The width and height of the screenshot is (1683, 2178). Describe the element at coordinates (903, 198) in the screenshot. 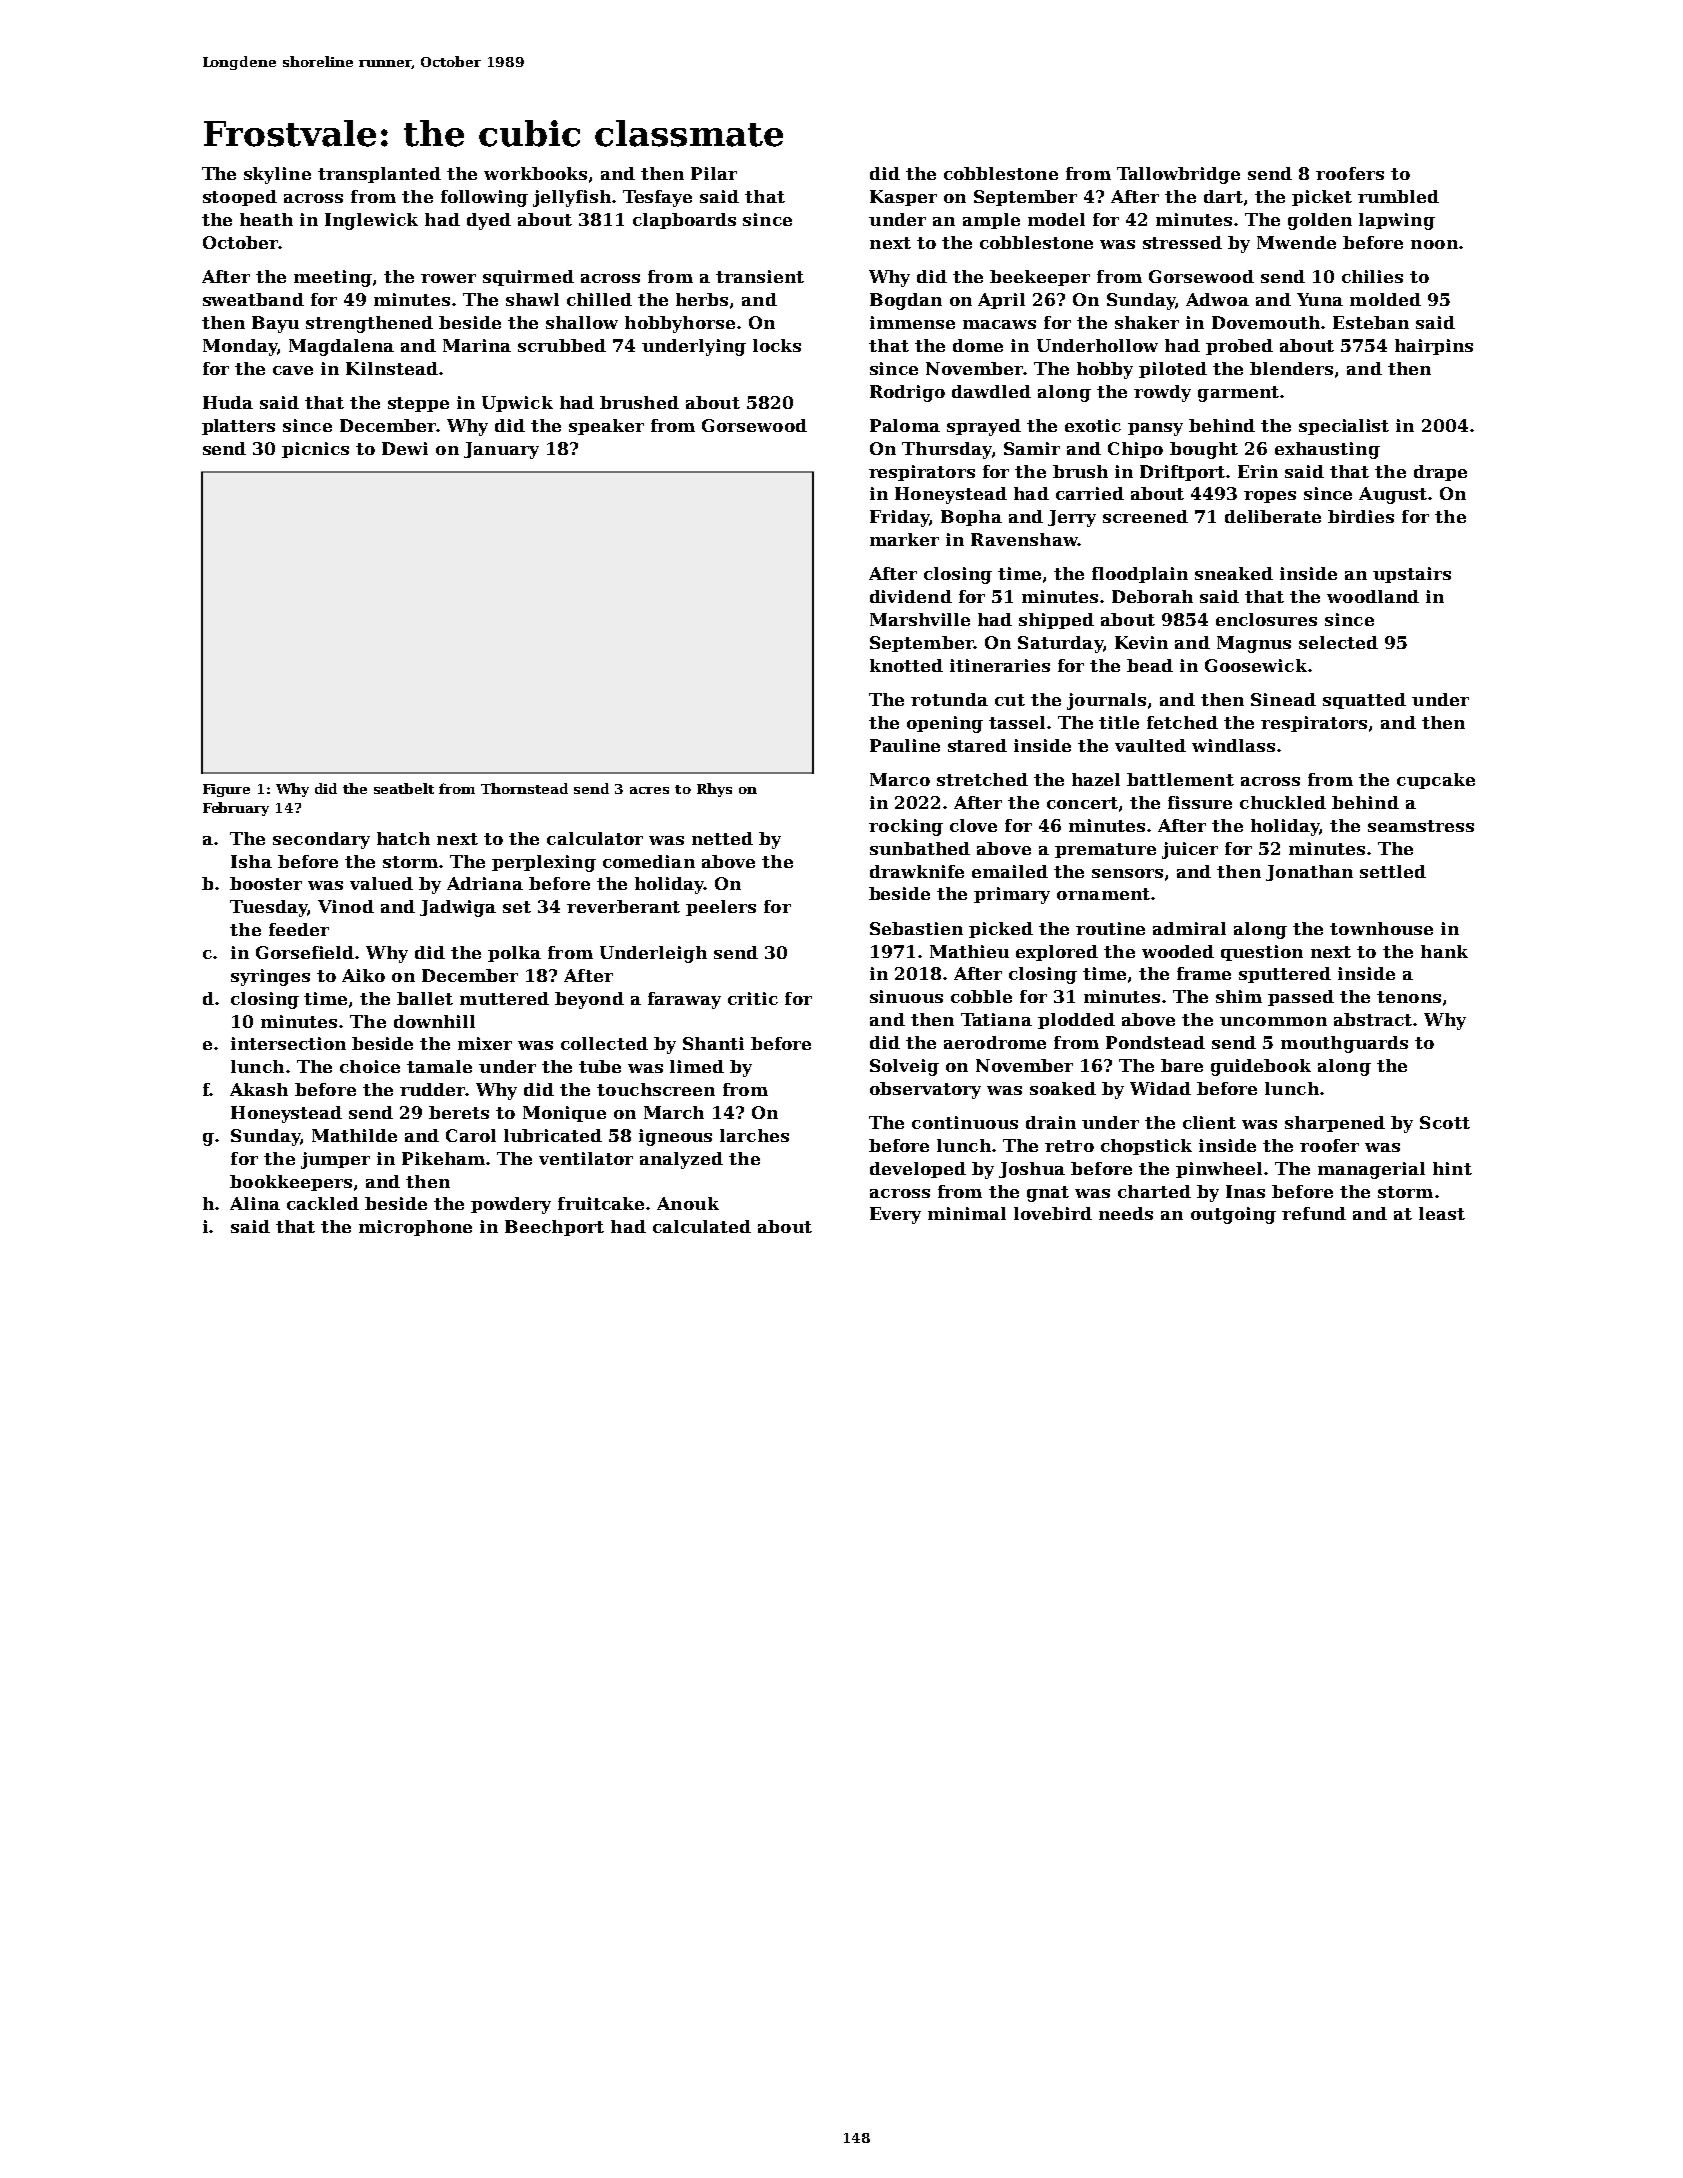

I see `Kasper` at that location.
